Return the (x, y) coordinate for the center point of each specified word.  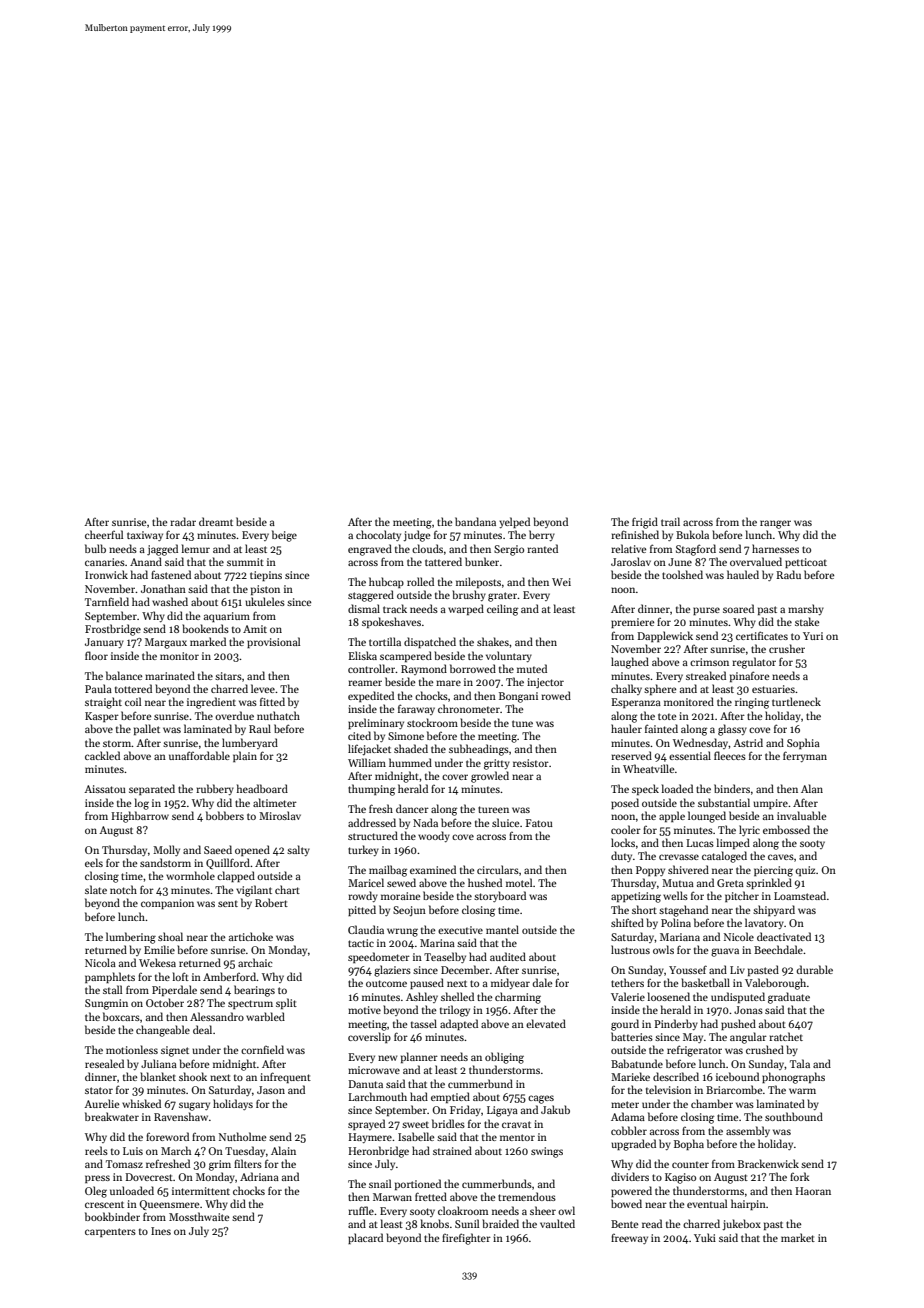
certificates (762, 635)
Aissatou (105, 789)
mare (448, 683)
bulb (95, 548)
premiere (632, 623)
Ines (161, 1231)
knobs (434, 1223)
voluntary (509, 656)
